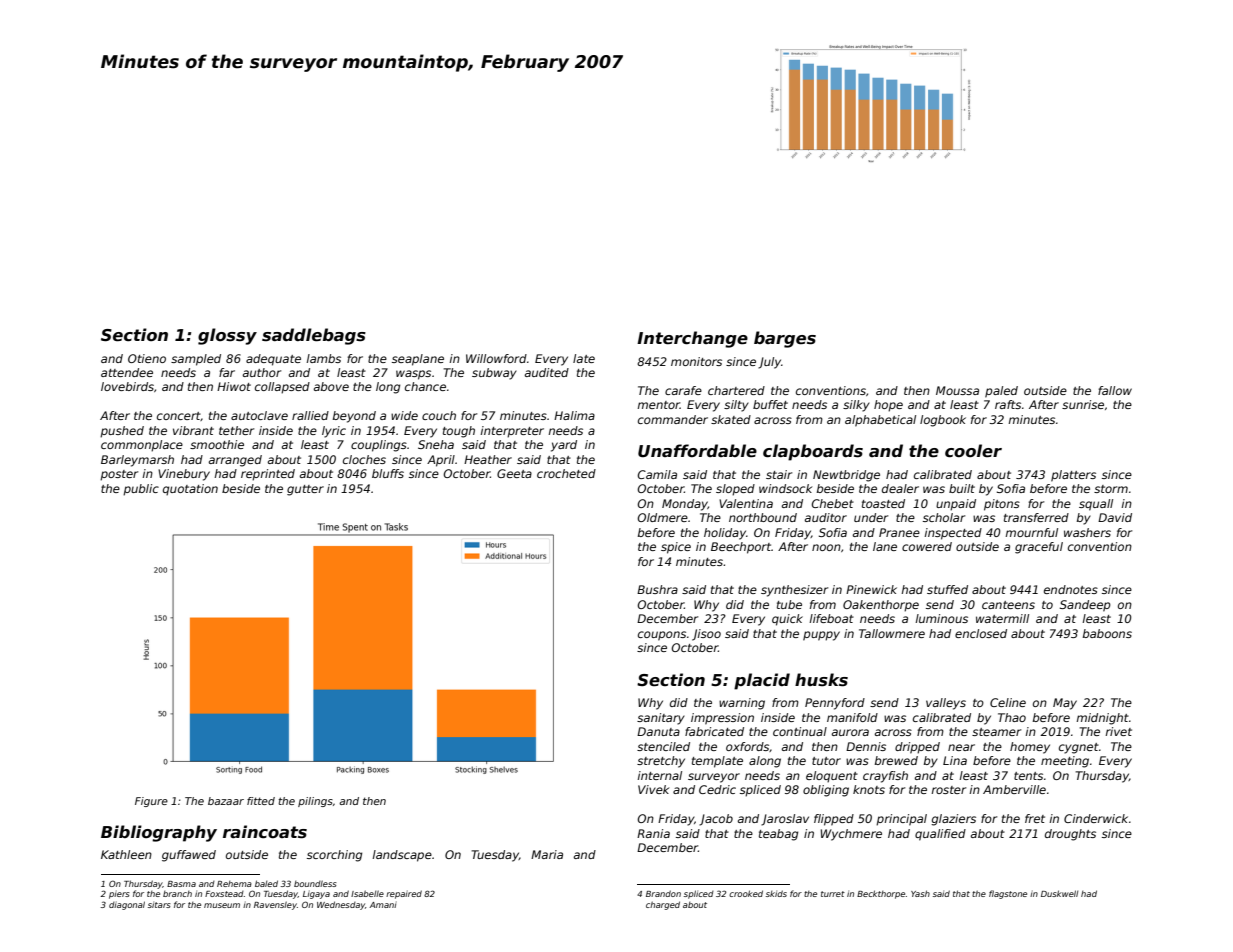  What do you see at coordinates (514, 473) in the page?
I see `Geeta` at bounding box center [514, 473].
